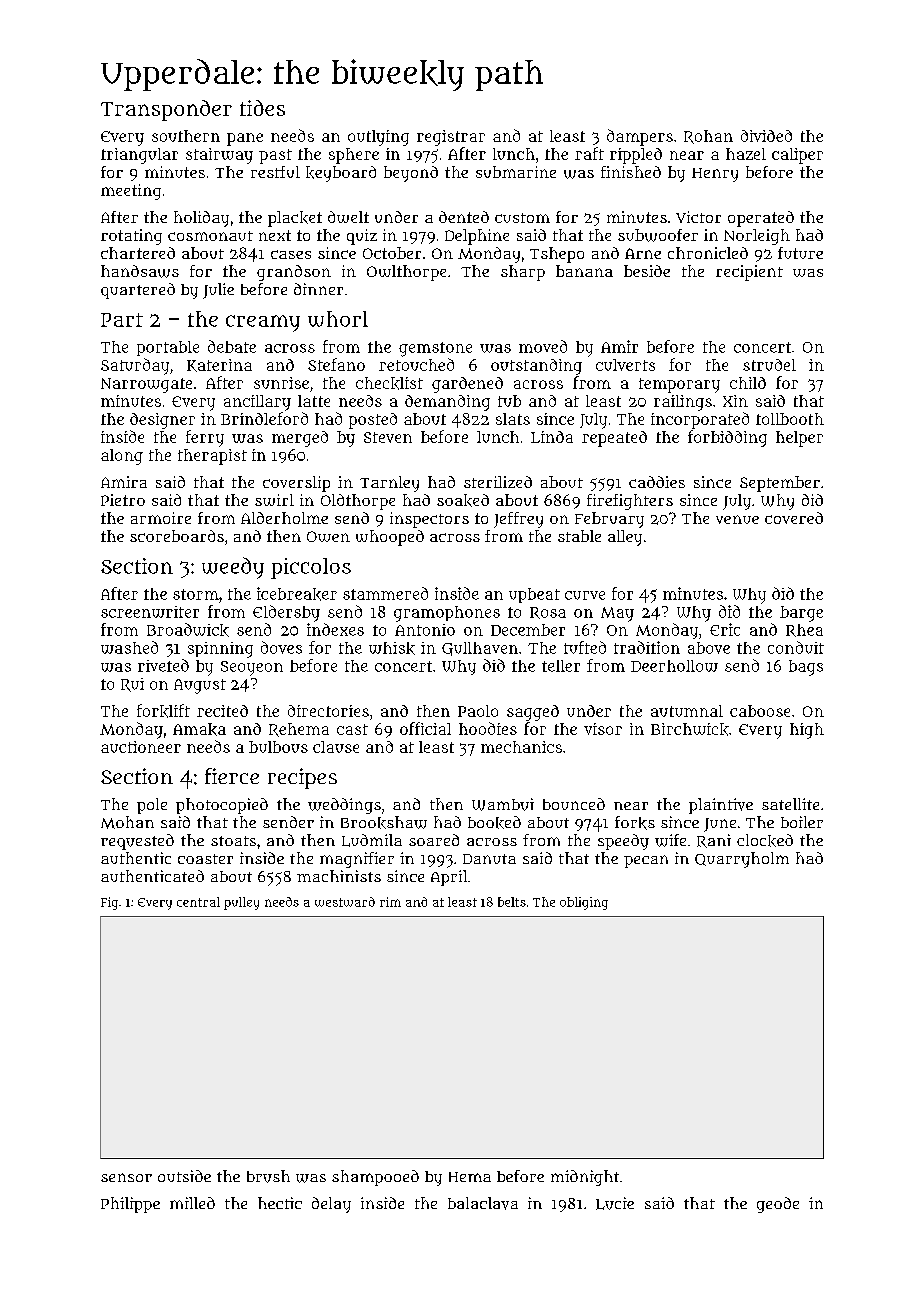 The image size is (924, 1308). What do you see at coordinates (123, 500) in the screenshot?
I see `Pietro` at bounding box center [123, 500].
